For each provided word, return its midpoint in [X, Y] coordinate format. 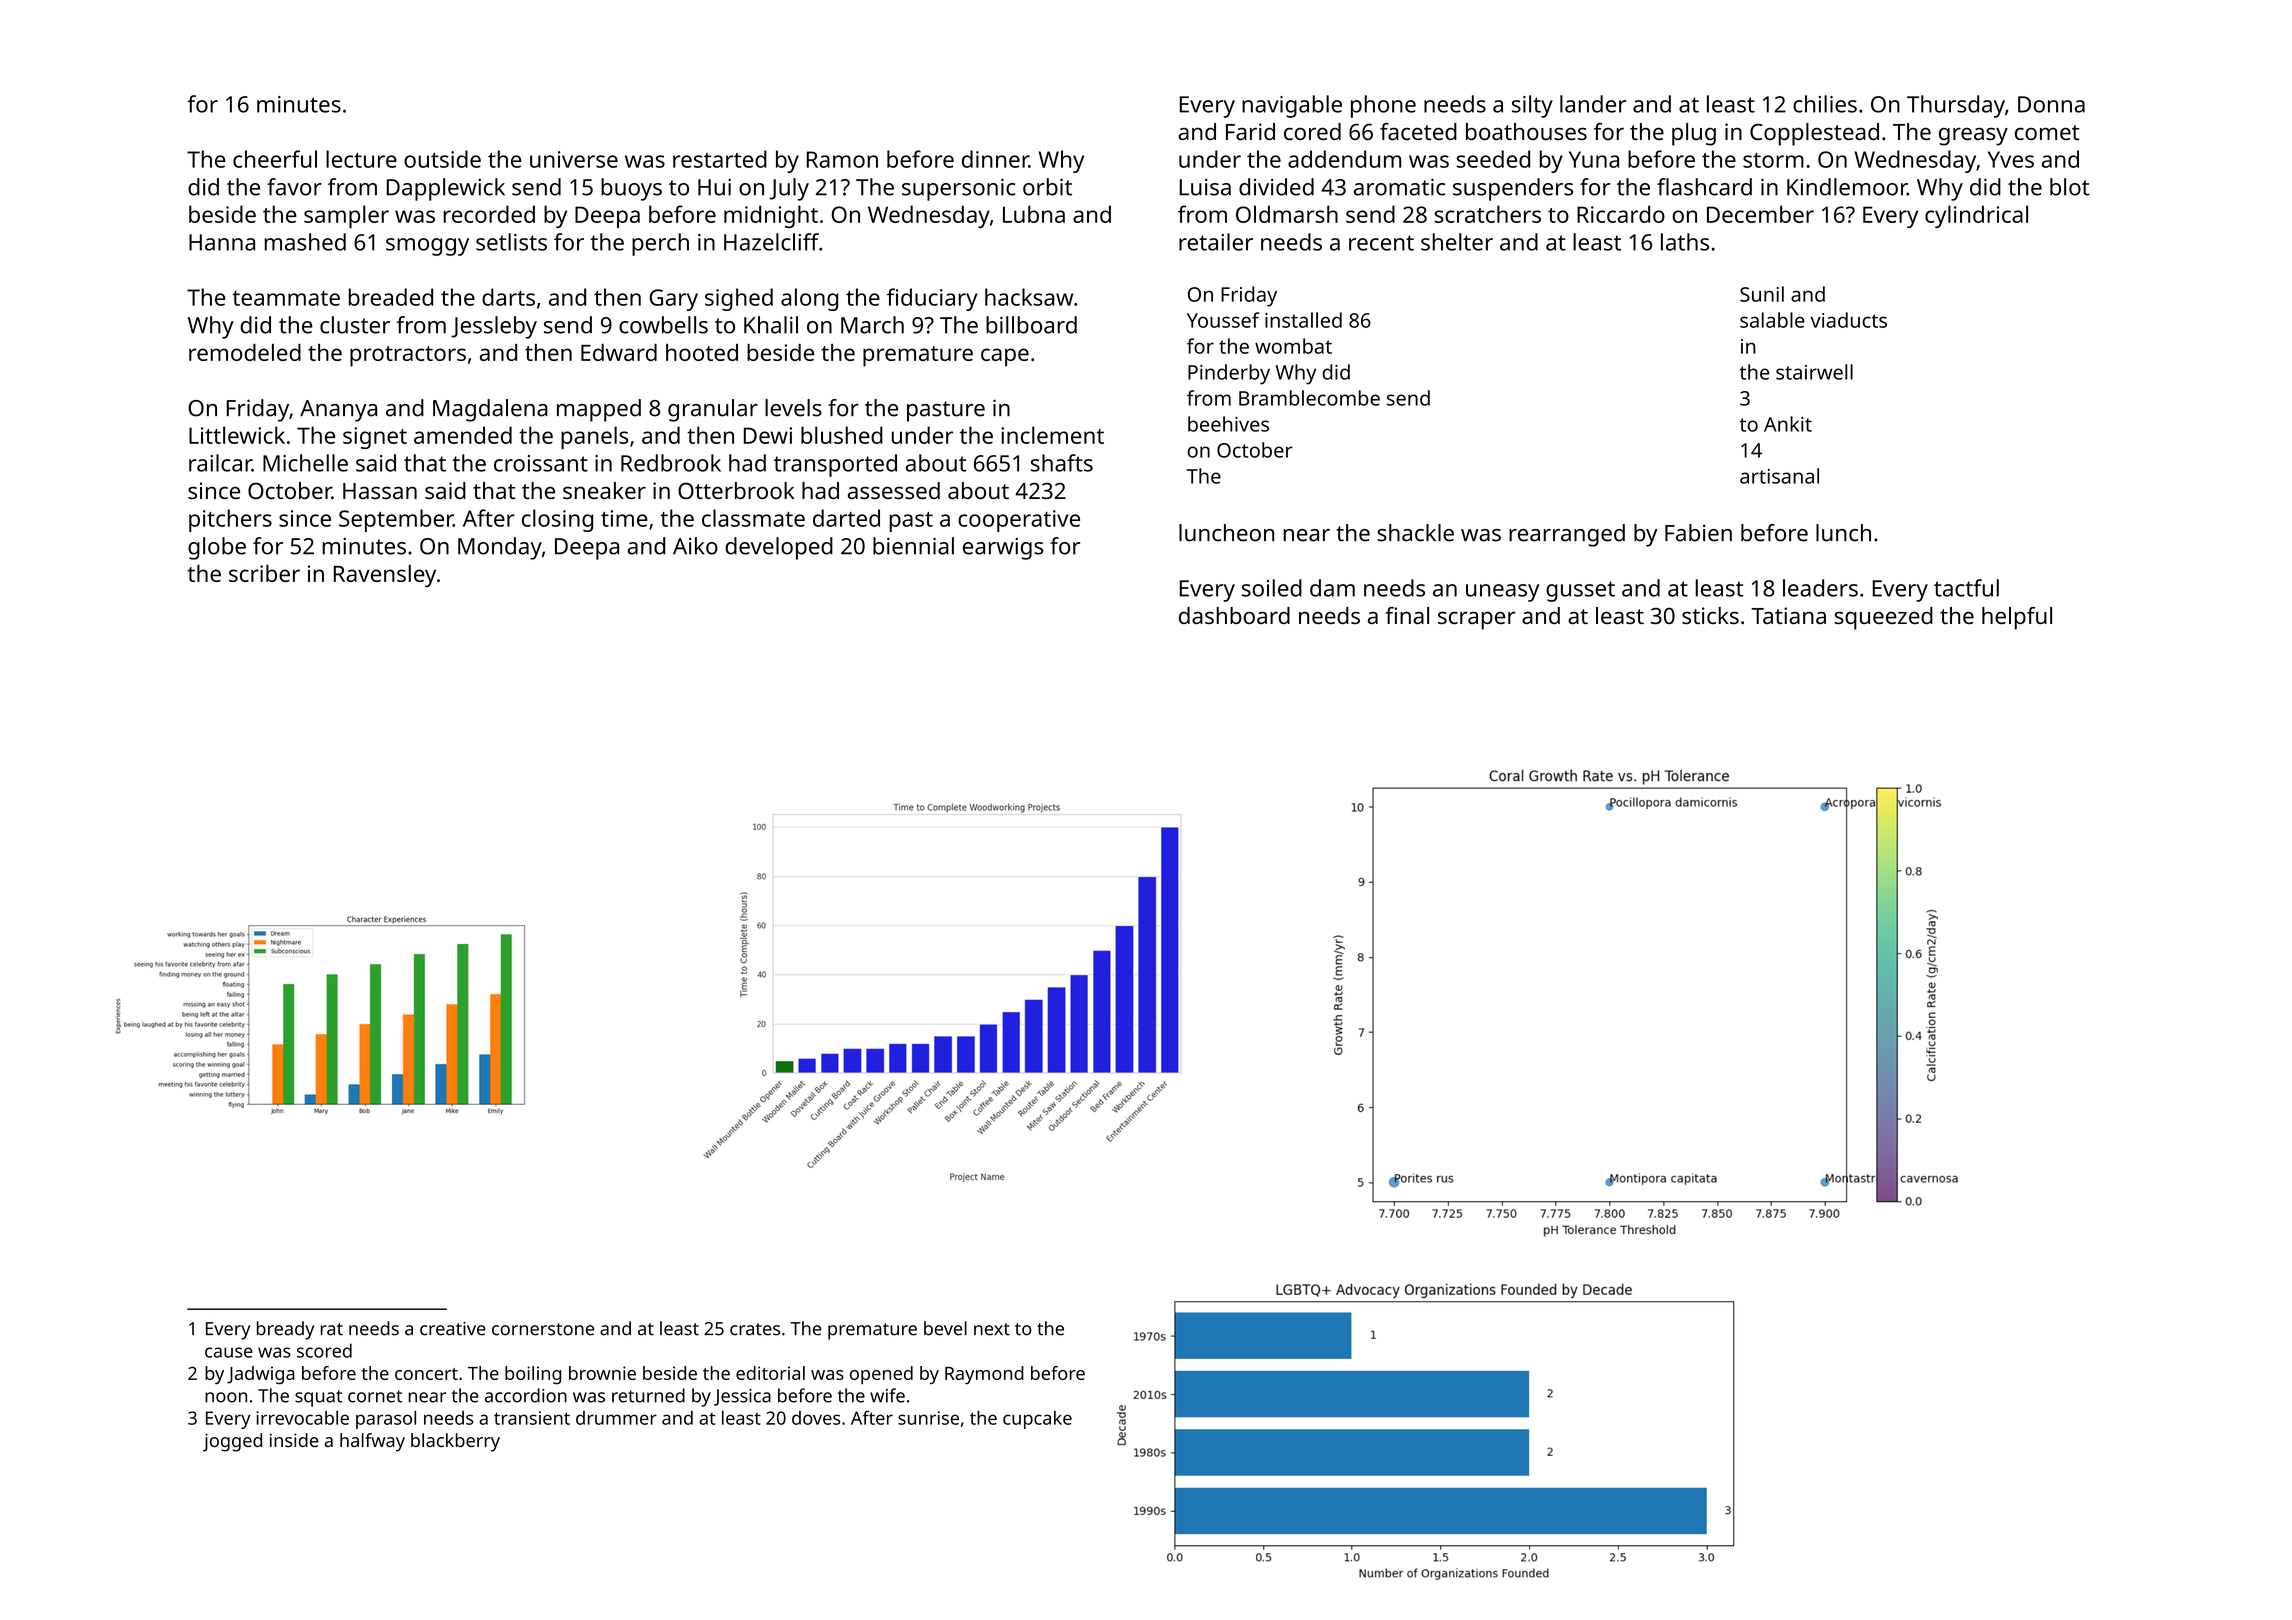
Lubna [1034, 214]
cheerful [275, 159]
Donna [2051, 104]
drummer [616, 1418]
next [992, 1329]
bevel [945, 1328]
